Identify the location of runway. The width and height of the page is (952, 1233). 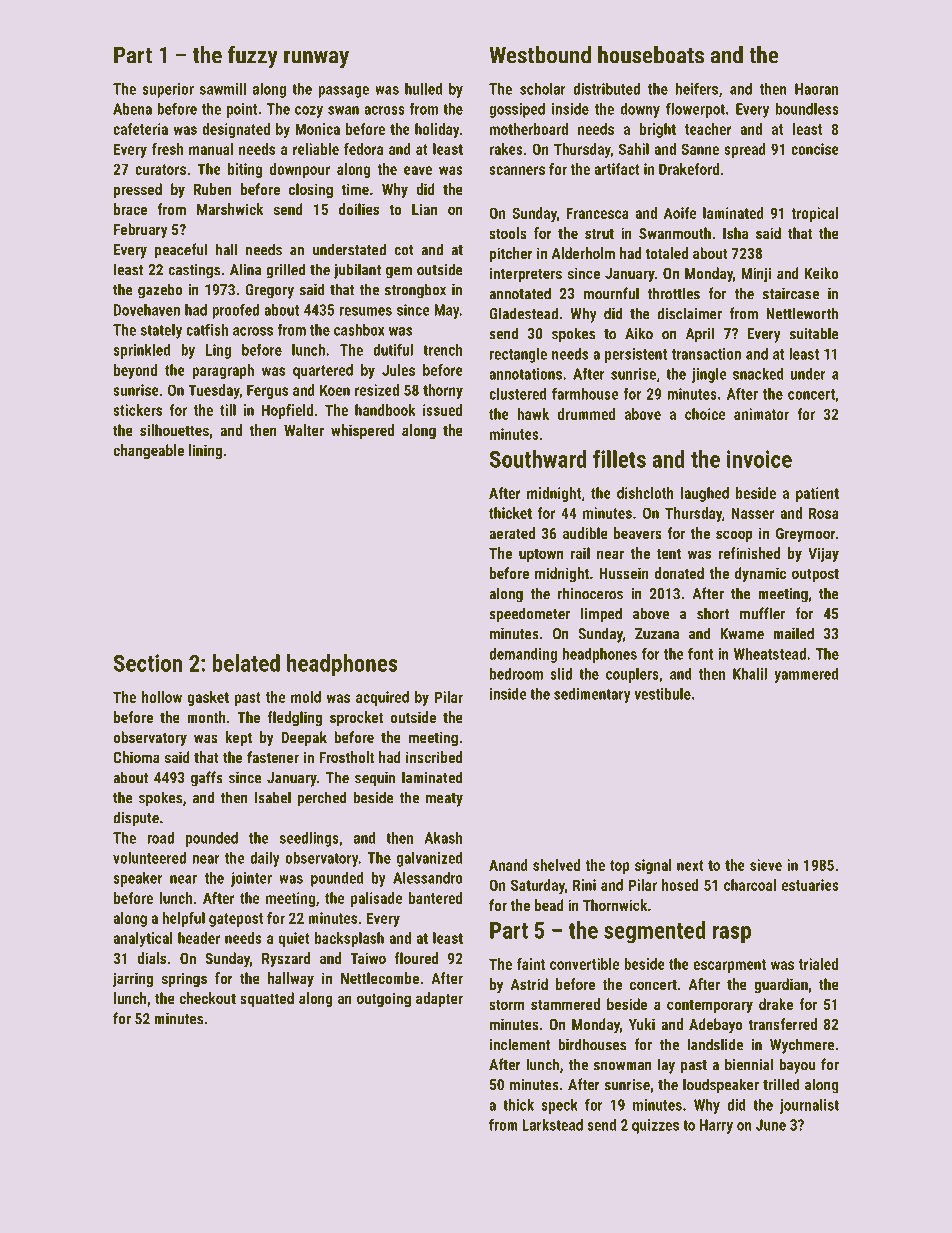
(316, 59).
